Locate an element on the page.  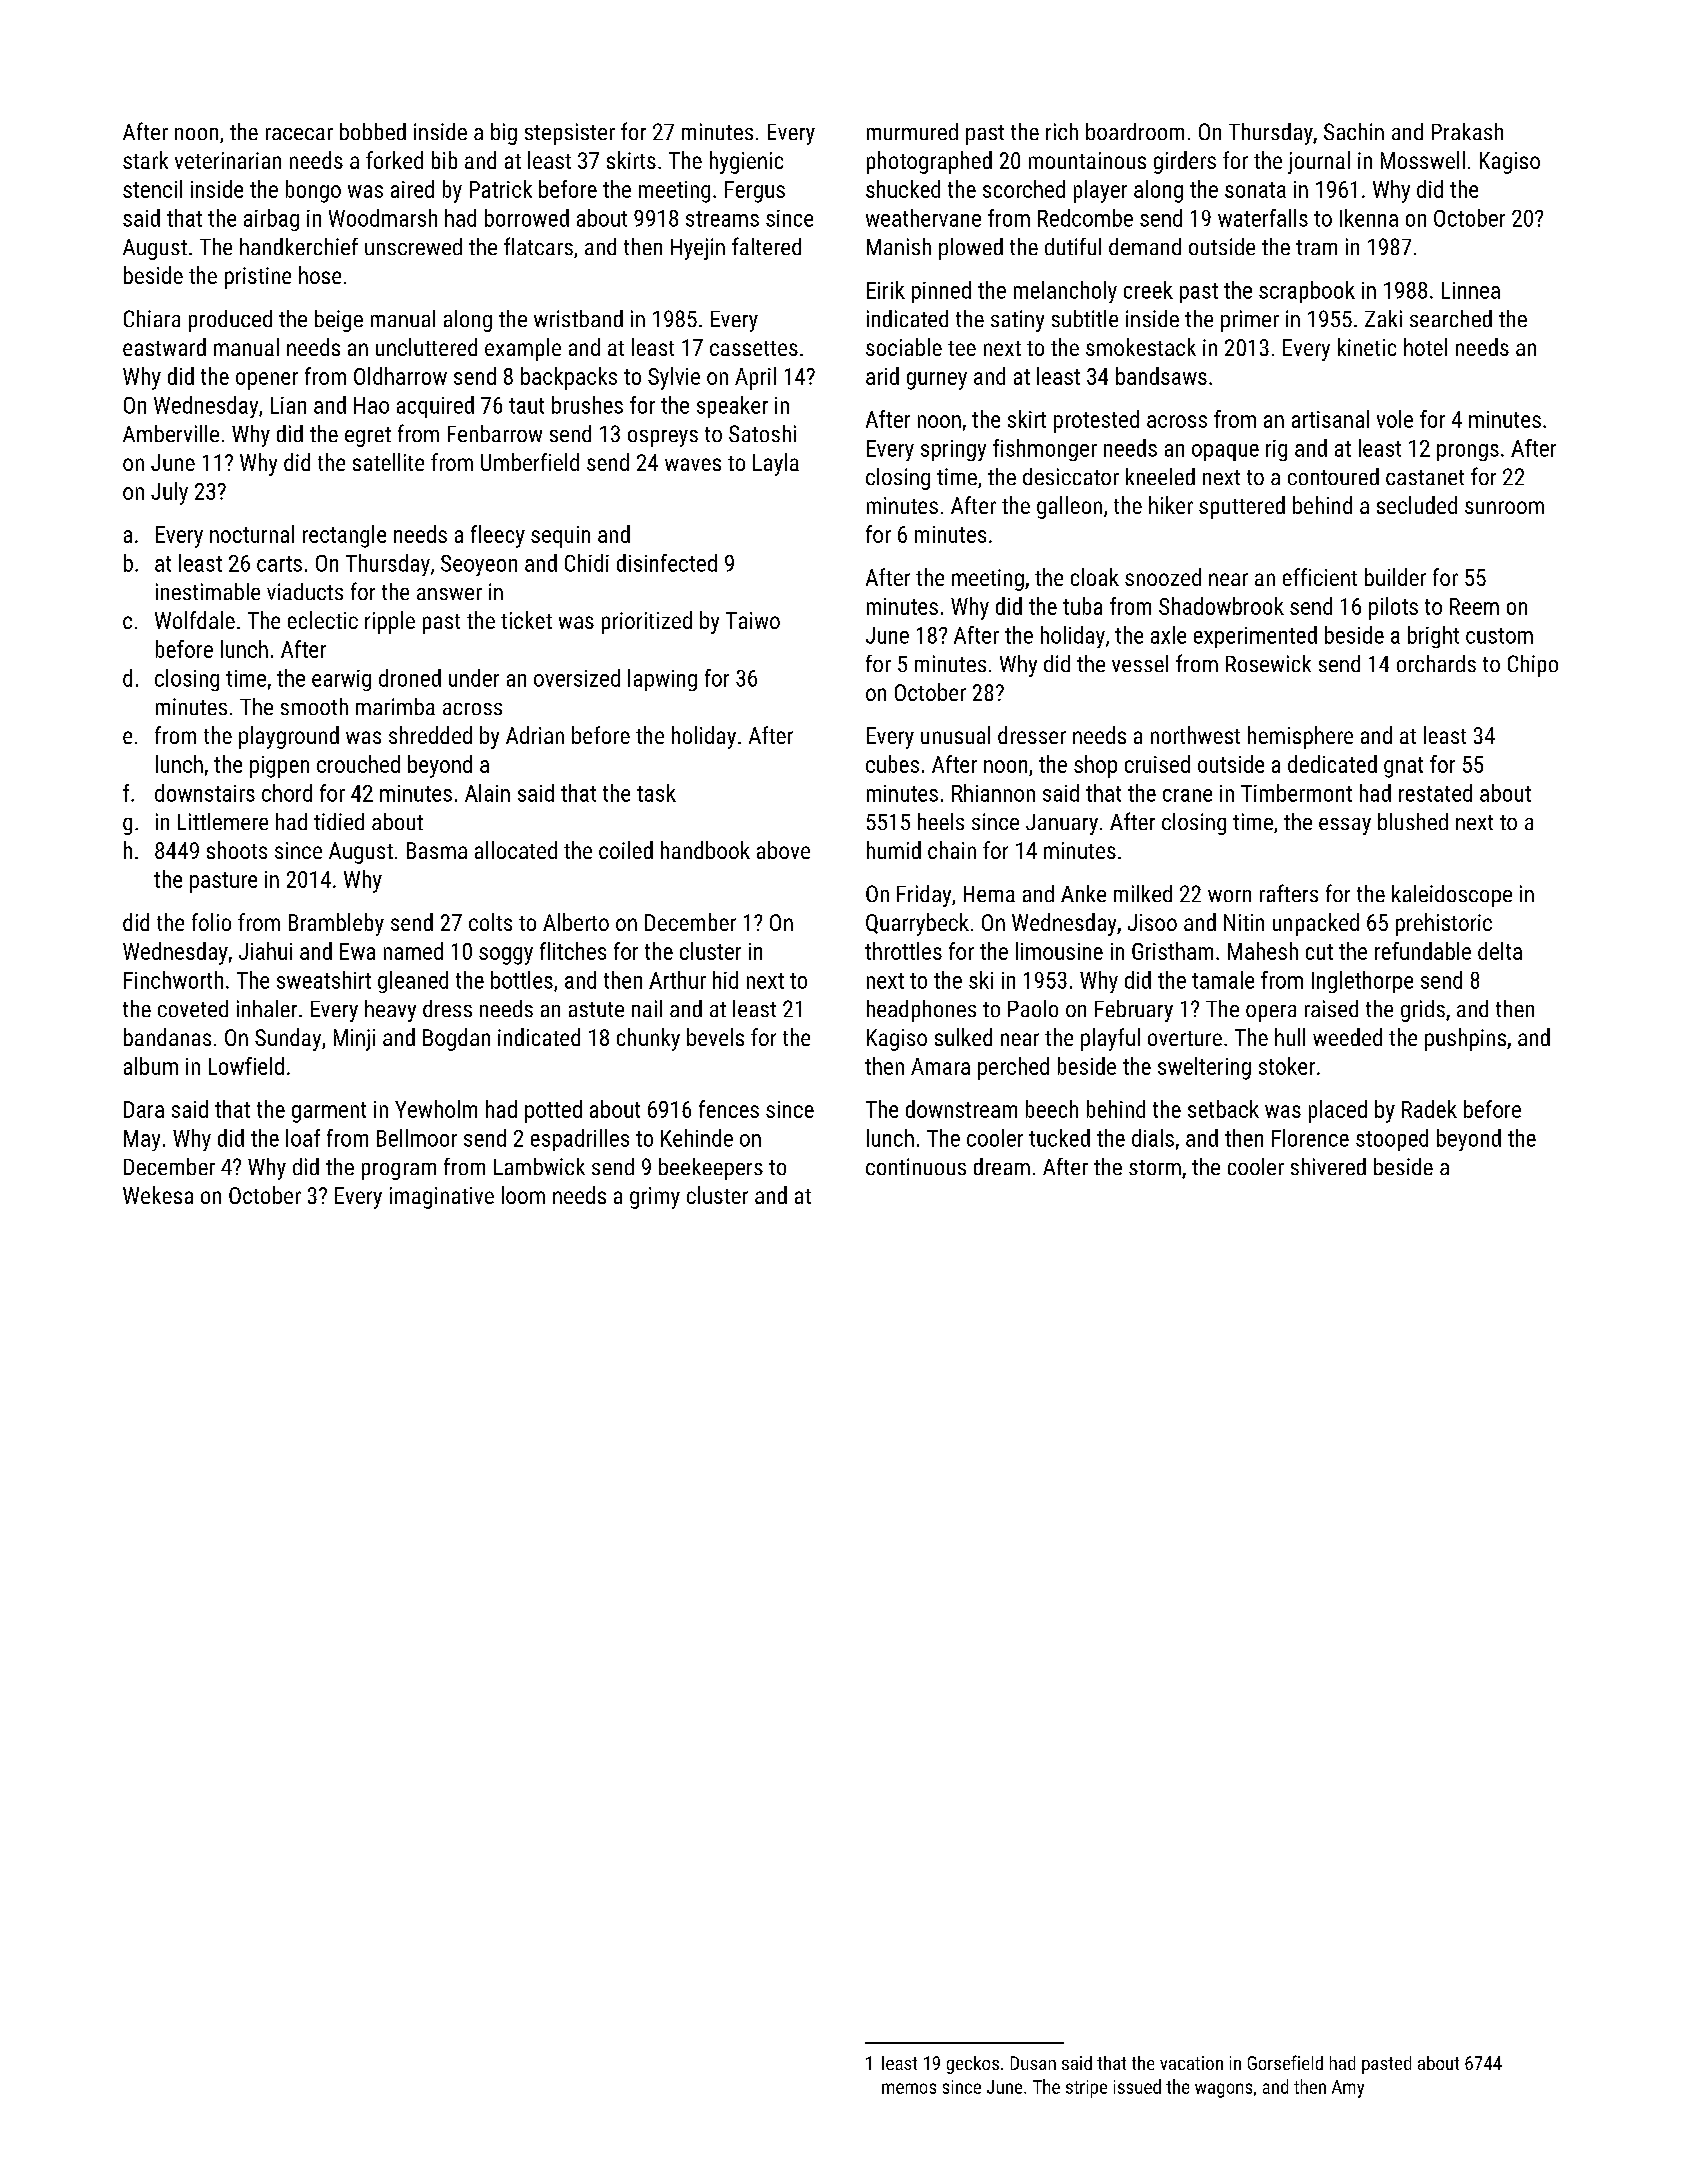
Dusan is located at coordinates (1033, 2063).
